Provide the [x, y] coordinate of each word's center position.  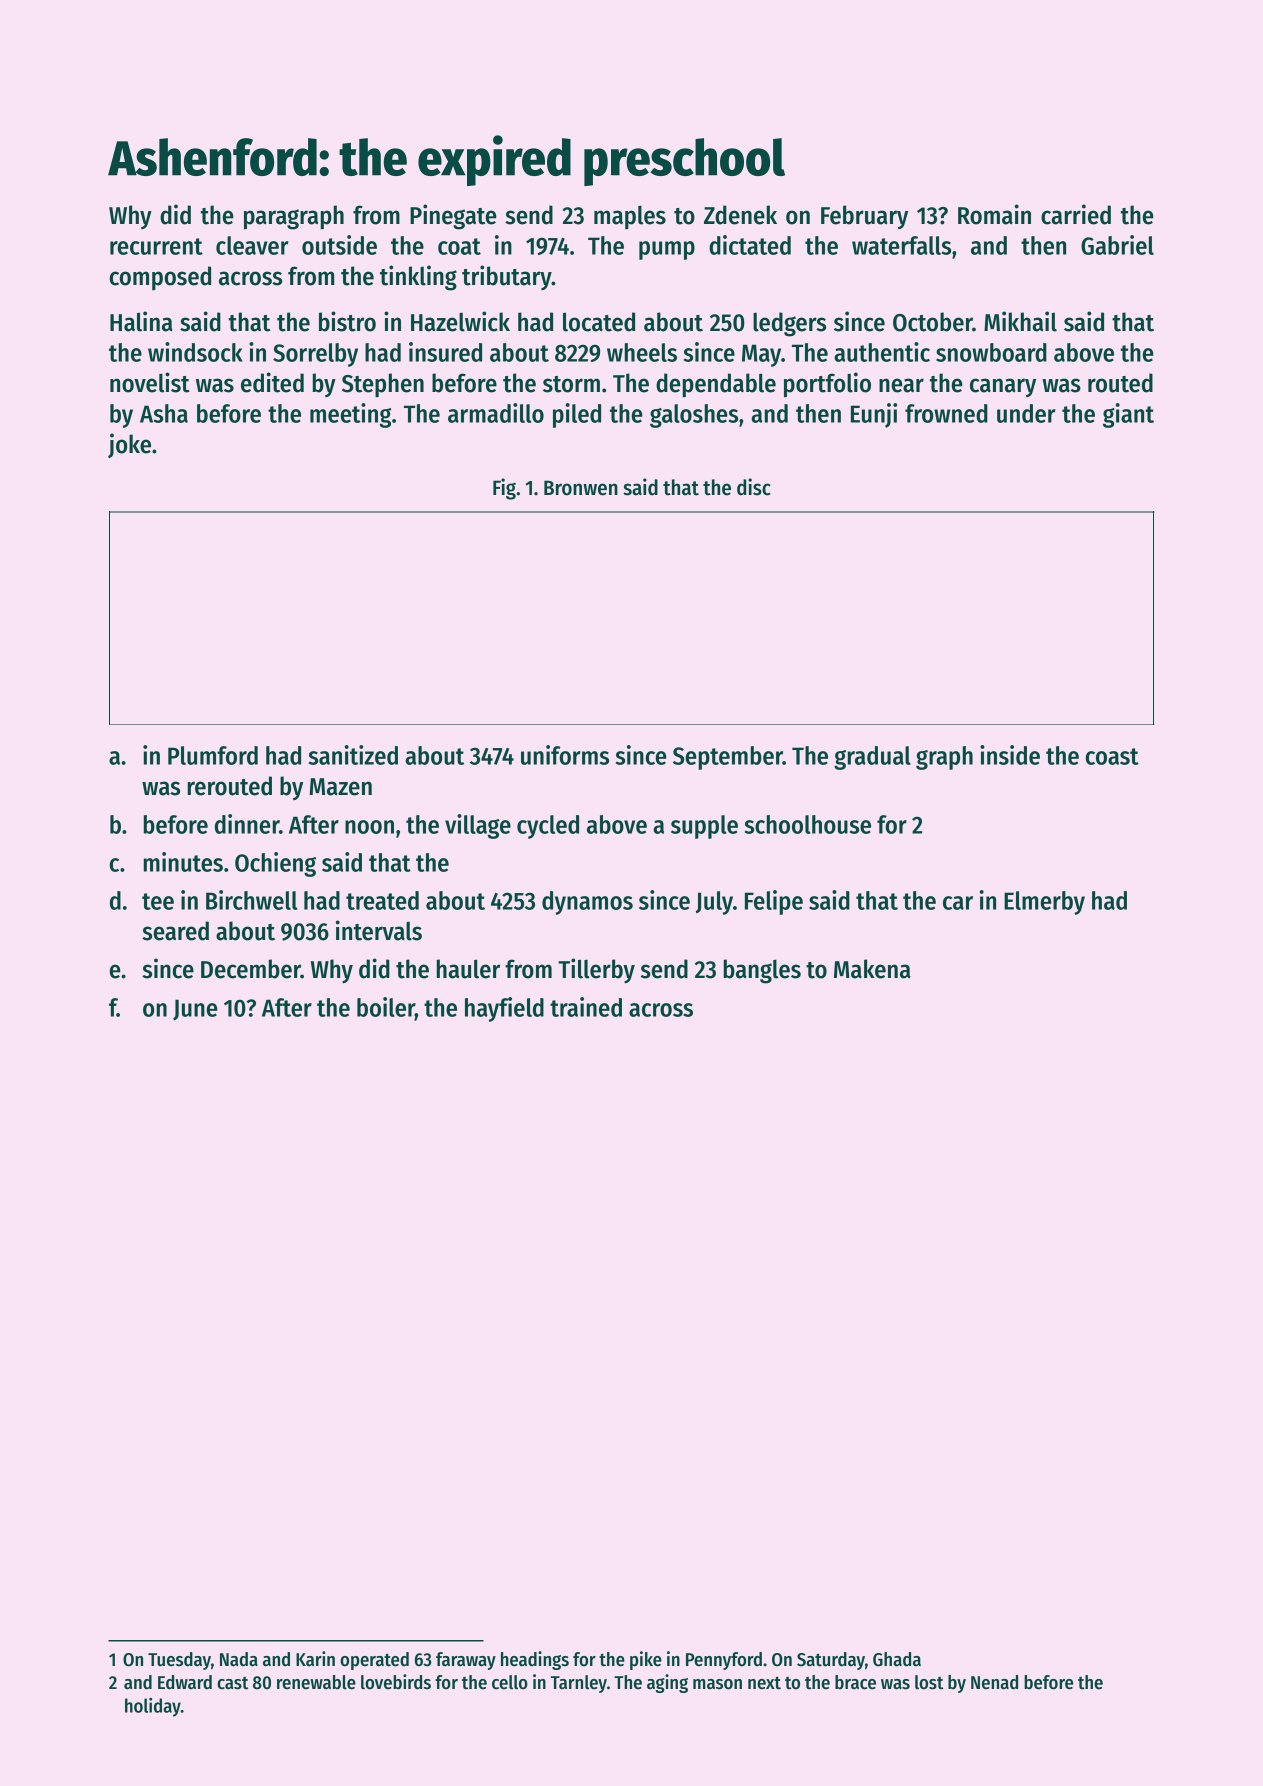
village [478, 826]
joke [129, 445]
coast [1112, 756]
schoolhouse [808, 824]
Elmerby [1044, 903]
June [195, 1009]
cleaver [252, 245]
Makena [872, 969]
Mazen [340, 787]
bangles [762, 971]
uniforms [565, 755]
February [864, 217]
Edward [185, 1682]
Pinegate [453, 217]
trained [586, 1007]
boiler [386, 1007]
